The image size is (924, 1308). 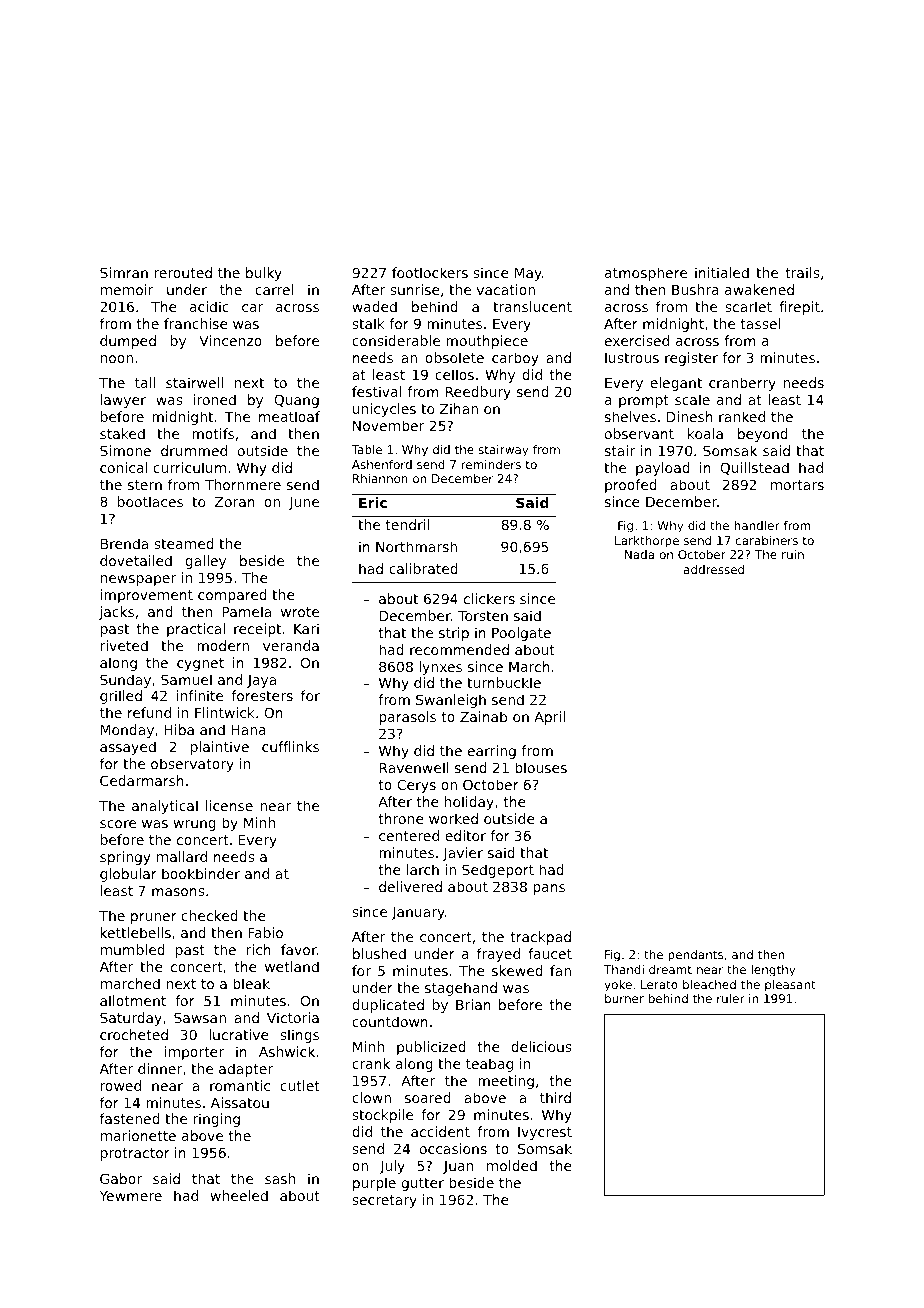 What do you see at coordinates (549, 889) in the screenshot?
I see `pans` at bounding box center [549, 889].
